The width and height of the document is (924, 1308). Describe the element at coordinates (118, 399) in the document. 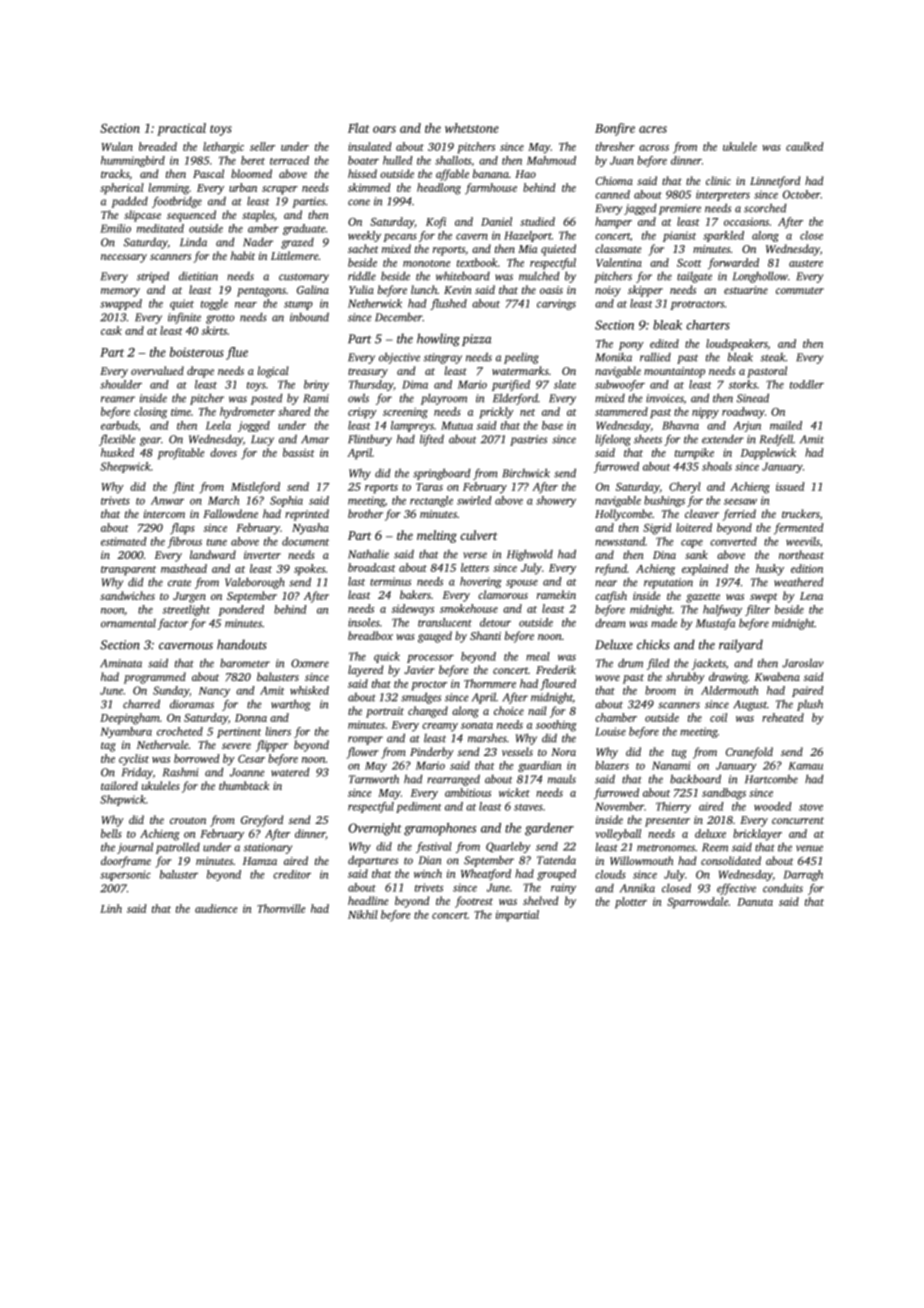

I see `reamer` at that location.
